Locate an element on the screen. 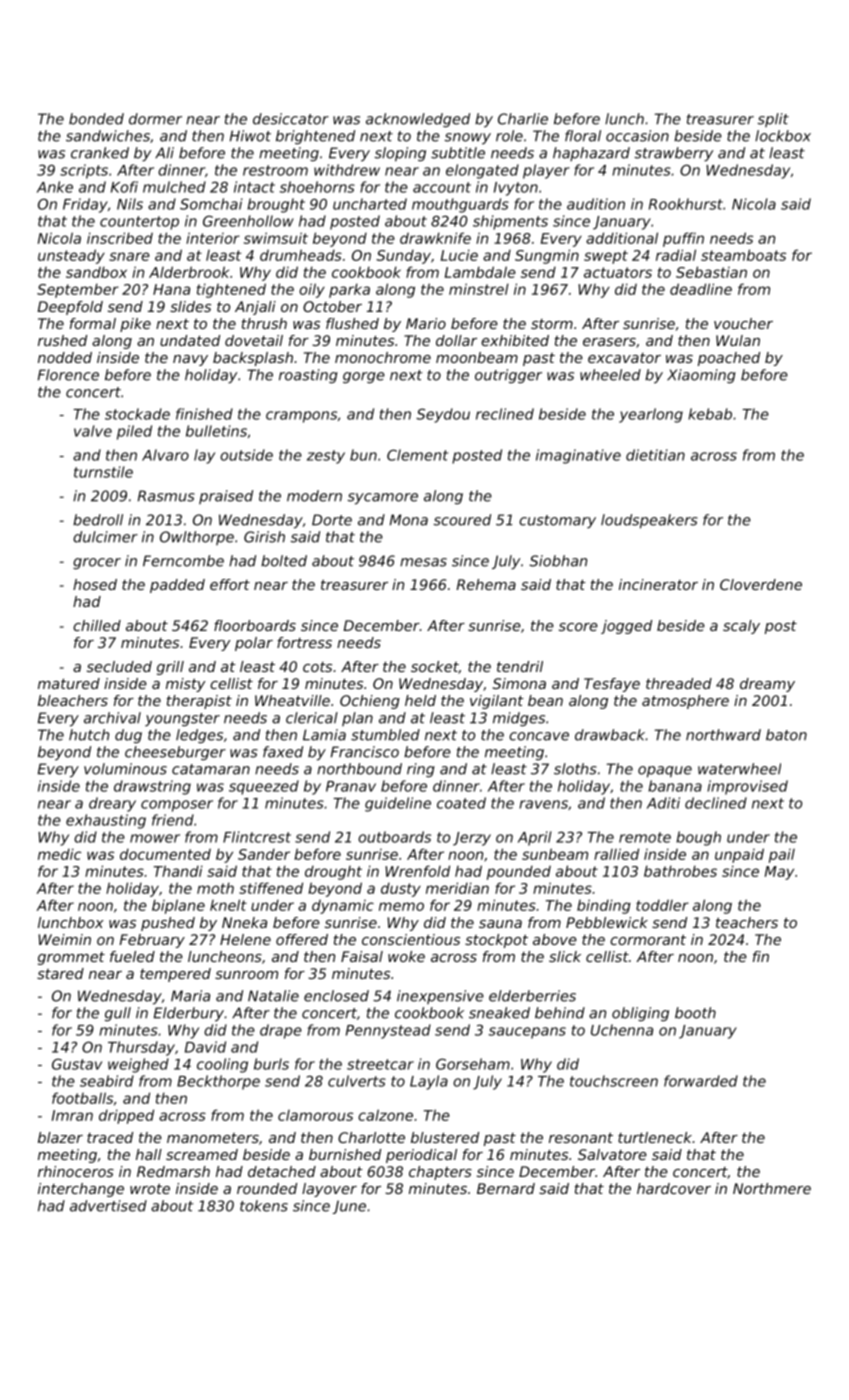 This screenshot has height=1400, width=849. fueled is located at coordinates (132, 956).
